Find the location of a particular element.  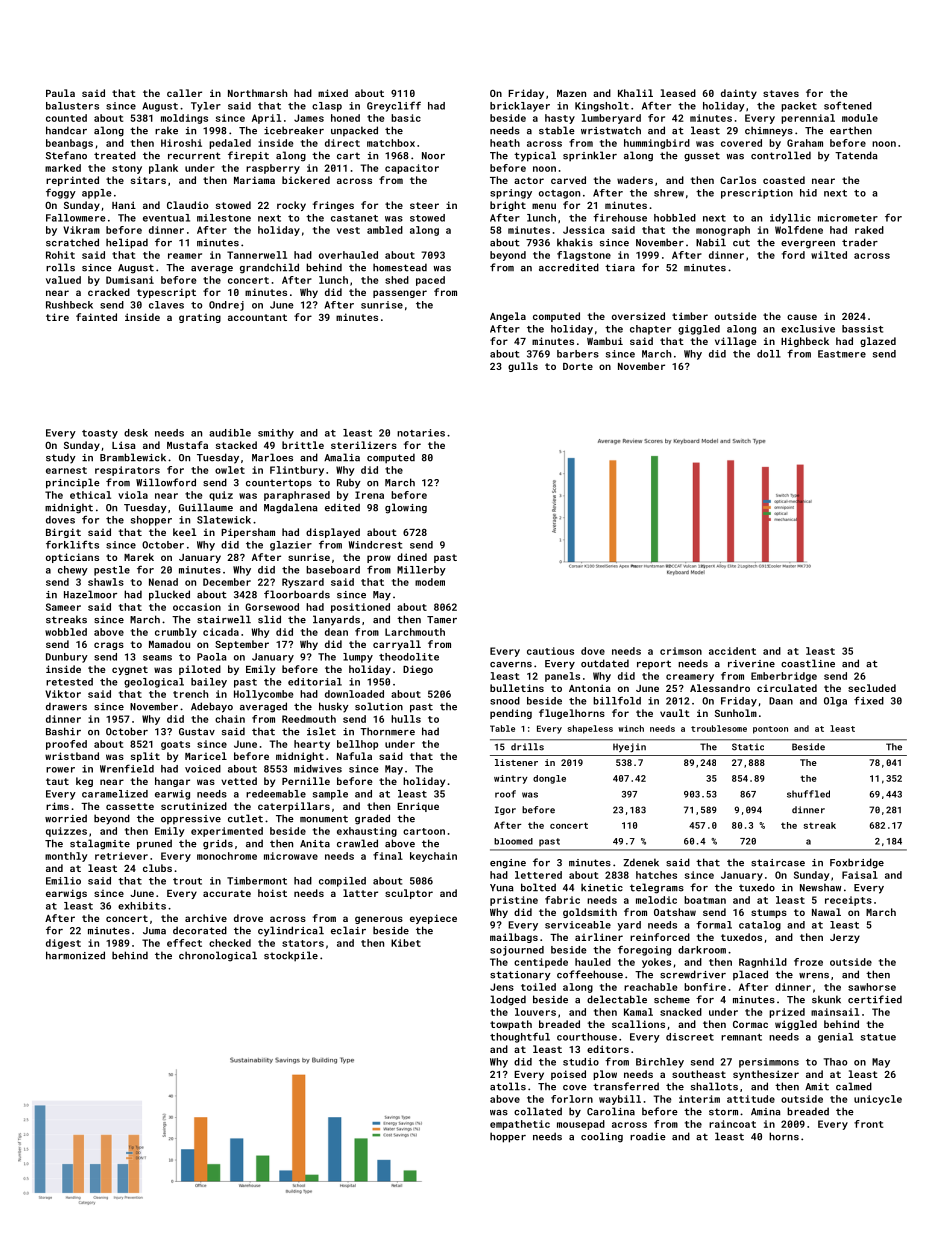

toasty is located at coordinates (100, 434).
